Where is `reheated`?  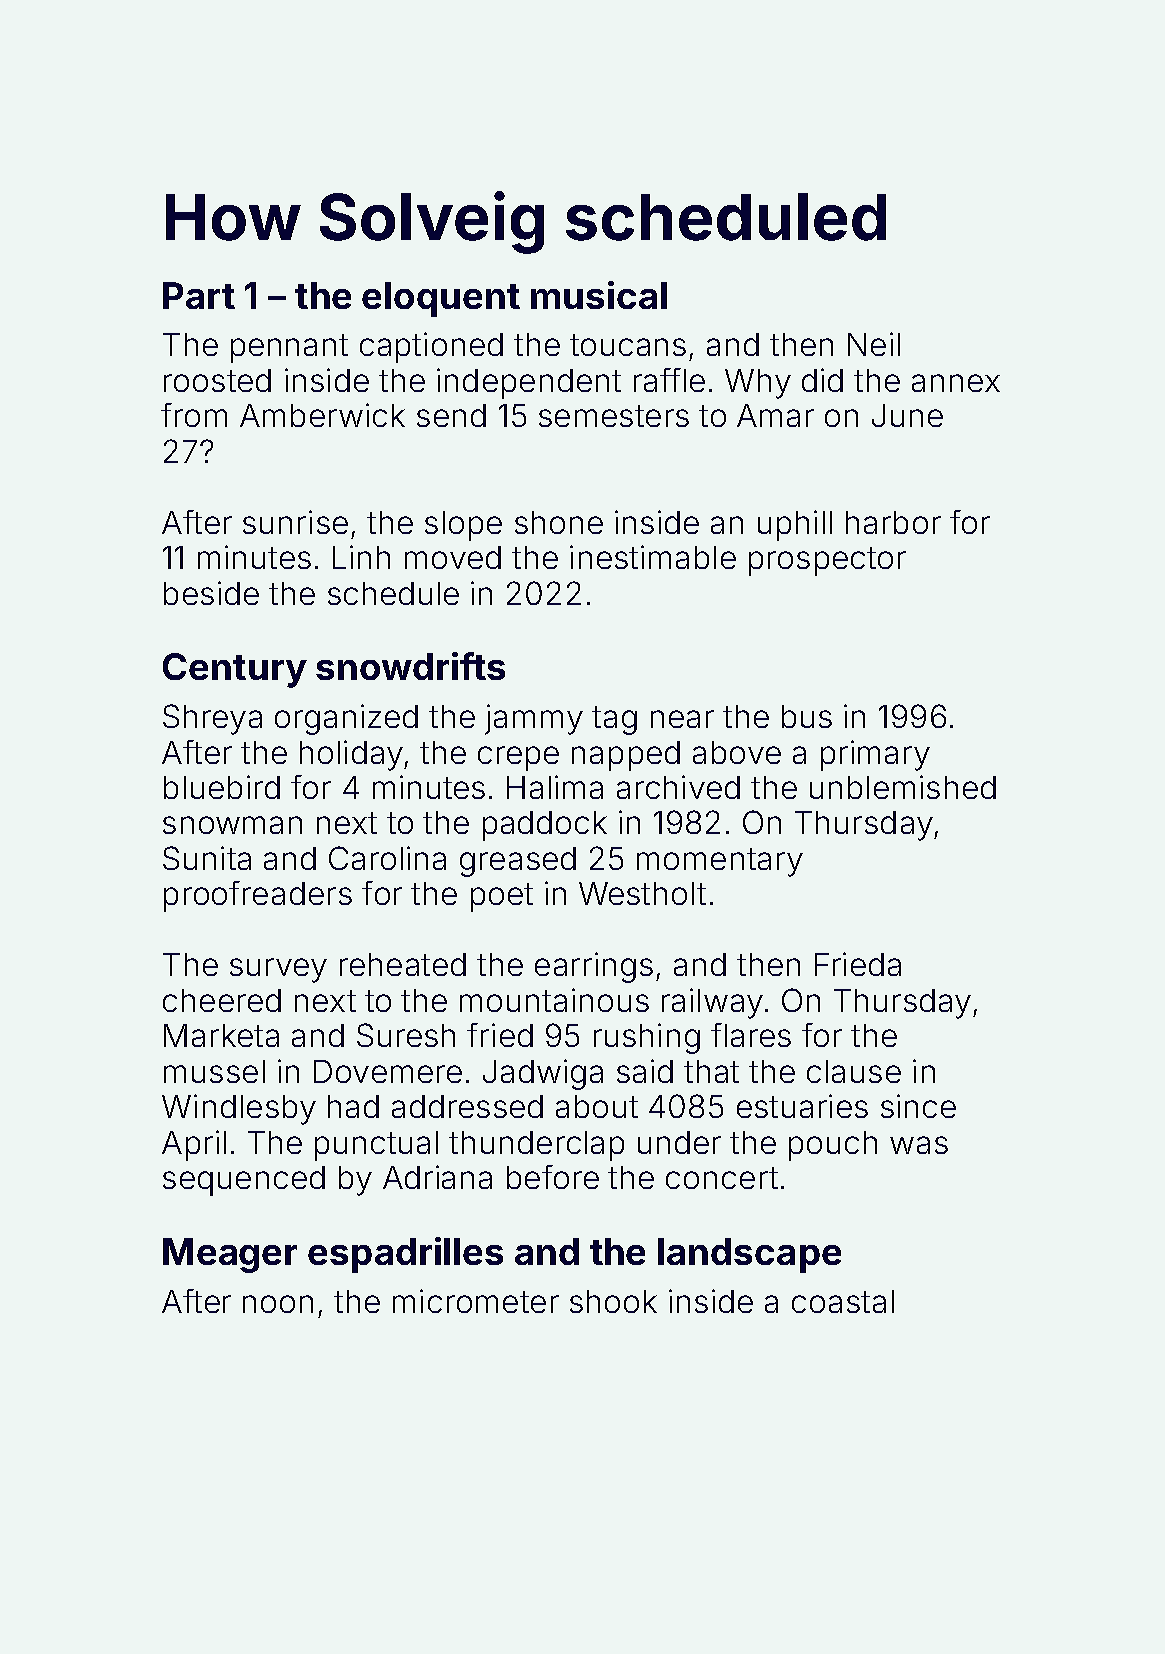 reheated is located at coordinates (403, 964).
